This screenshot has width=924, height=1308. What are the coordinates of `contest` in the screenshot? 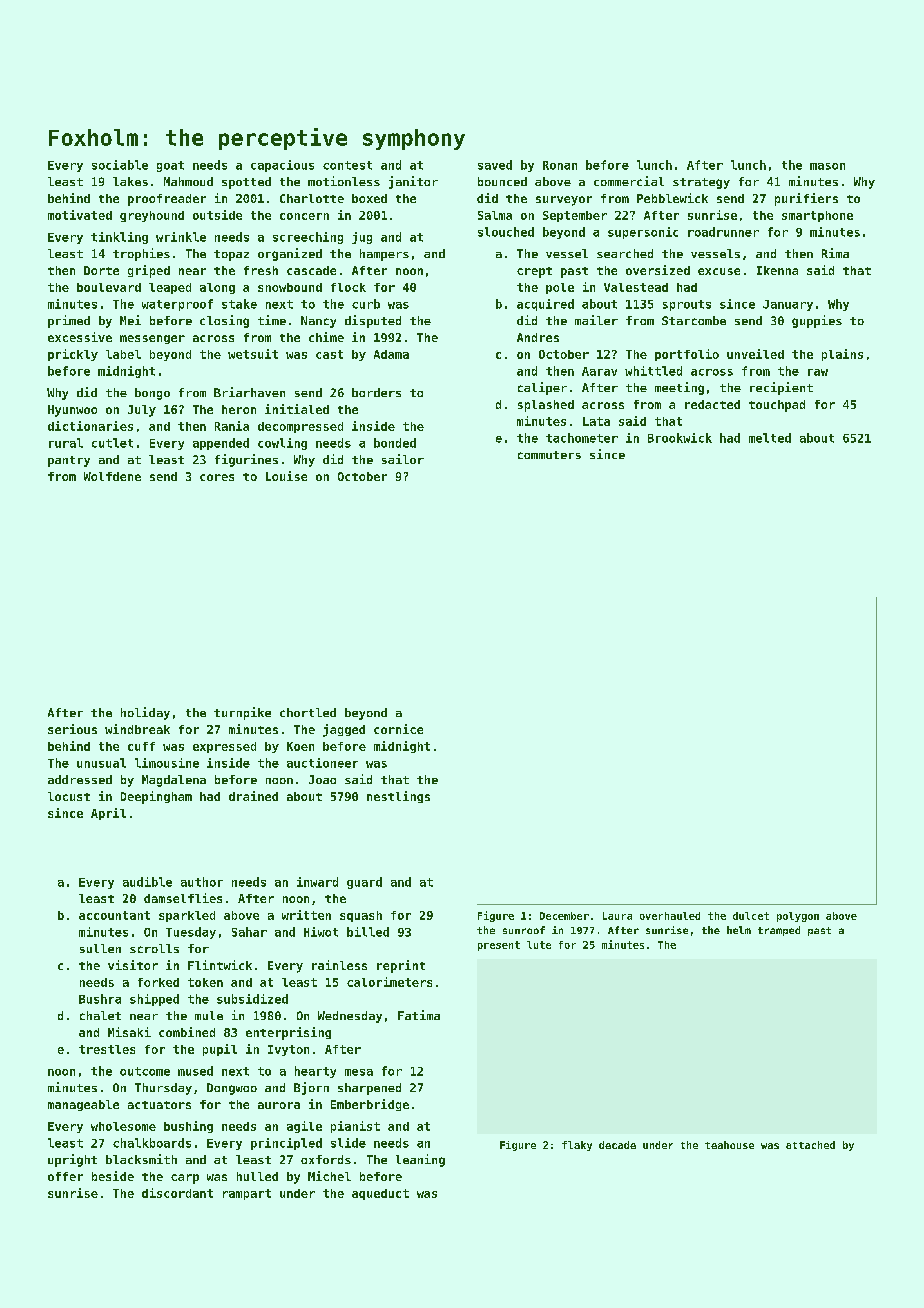 It's located at (347, 165).
